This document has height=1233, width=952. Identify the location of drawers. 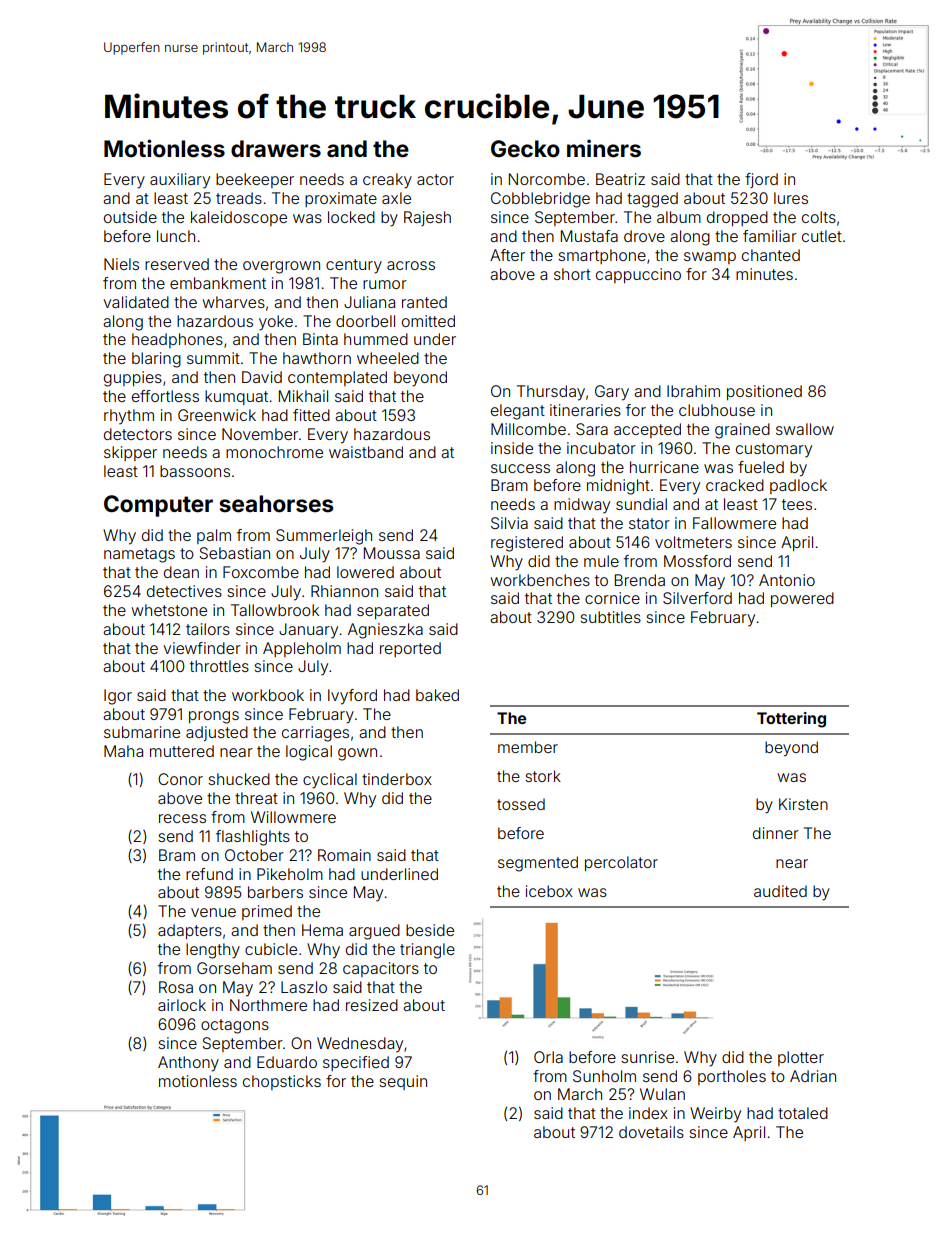
(276, 149).
